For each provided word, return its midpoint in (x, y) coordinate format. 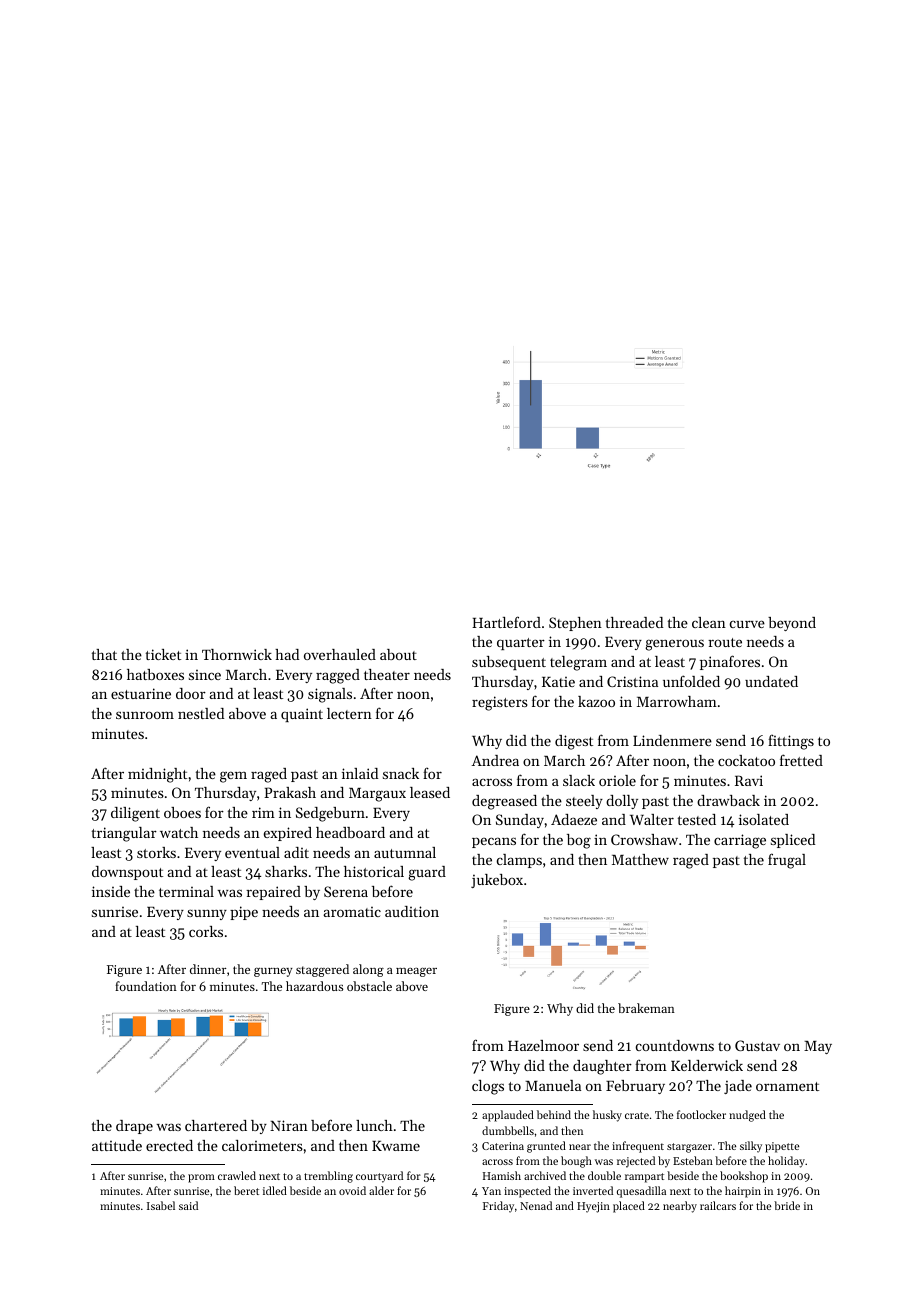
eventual (252, 852)
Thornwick (237, 654)
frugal (787, 861)
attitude (117, 1145)
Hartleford (506, 622)
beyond (792, 624)
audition (412, 911)
